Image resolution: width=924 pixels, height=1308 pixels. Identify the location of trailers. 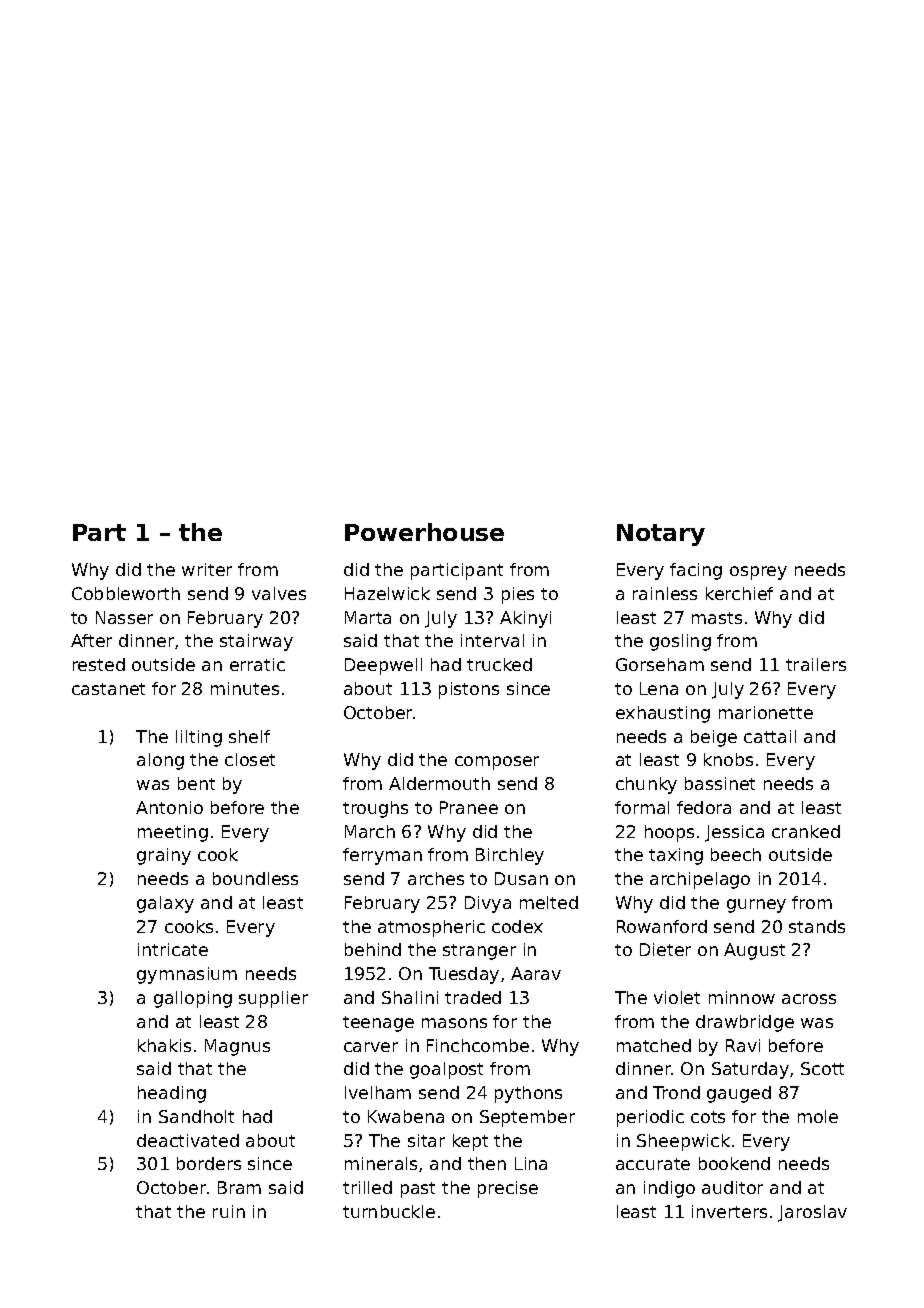
(816, 664).
